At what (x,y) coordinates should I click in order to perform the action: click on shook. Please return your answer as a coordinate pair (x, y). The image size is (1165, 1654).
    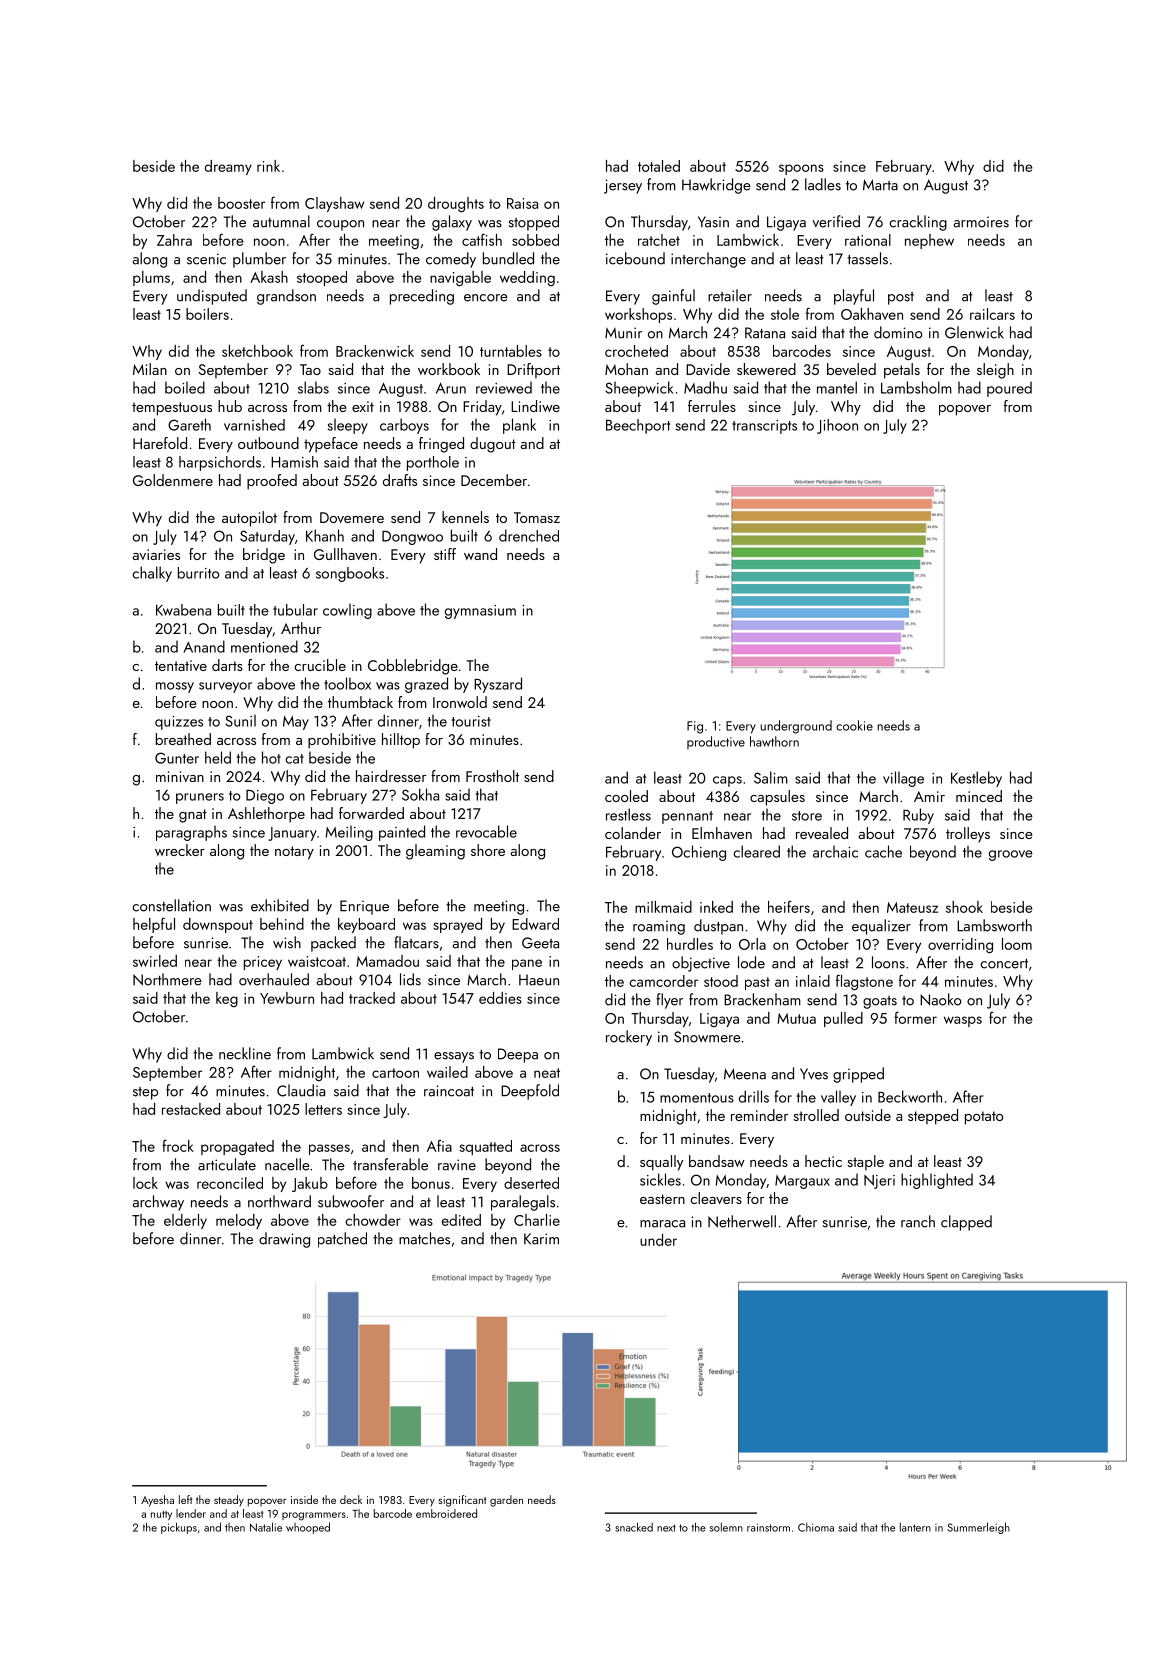
    Looking at the image, I should click on (964, 907).
